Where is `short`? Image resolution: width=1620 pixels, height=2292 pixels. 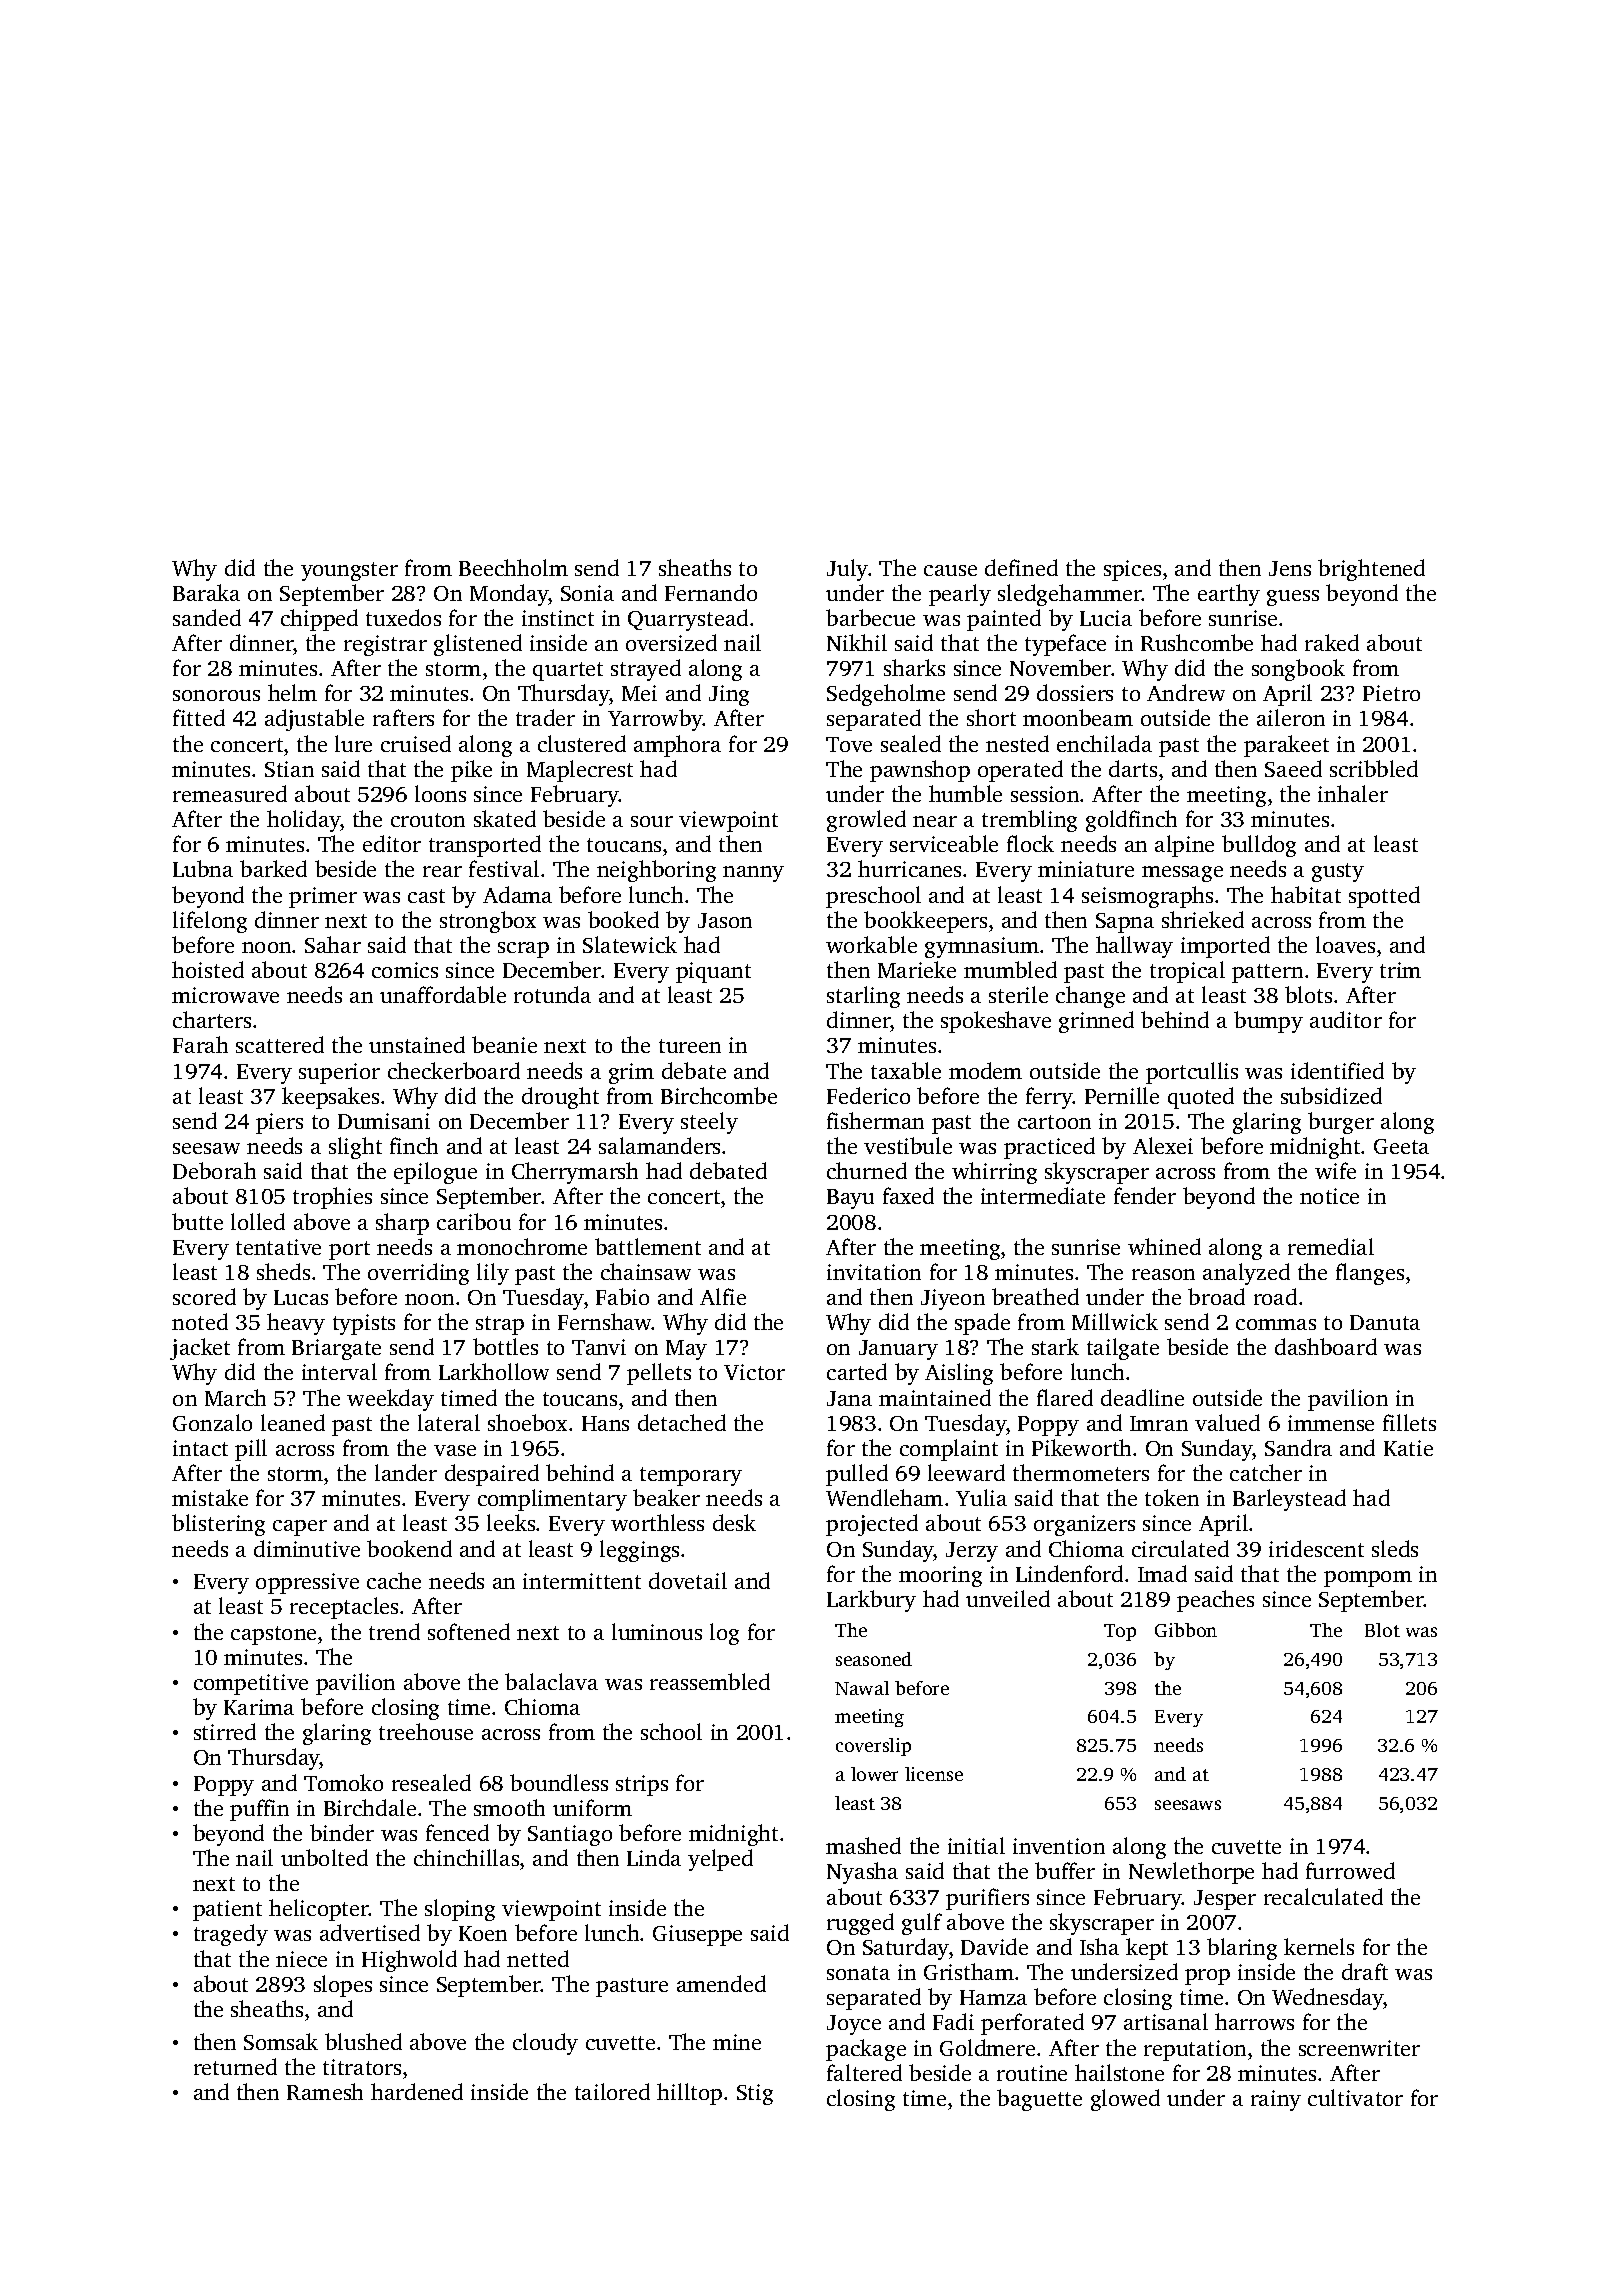 short is located at coordinates (991, 717).
